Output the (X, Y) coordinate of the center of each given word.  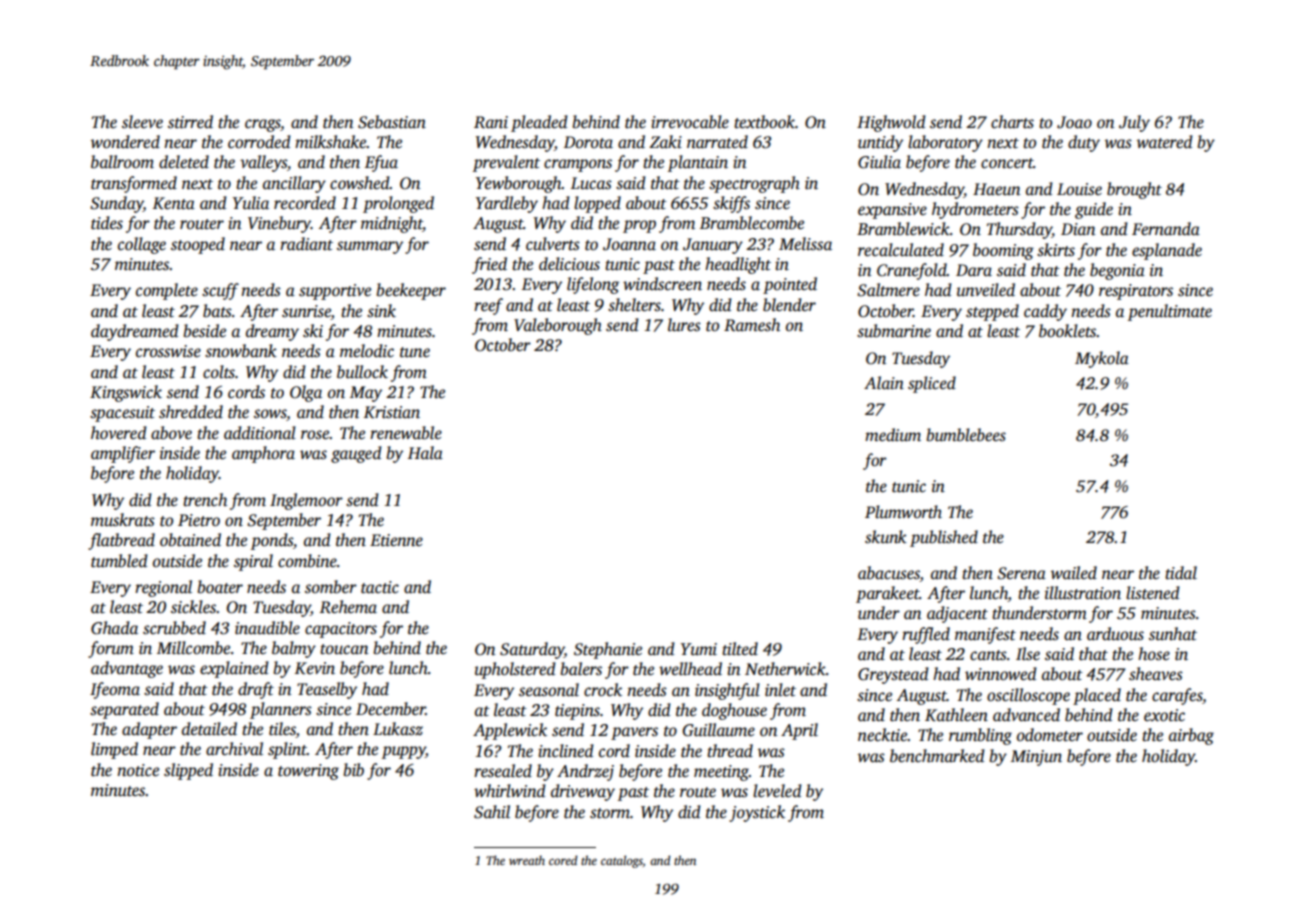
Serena (1021, 573)
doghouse (734, 711)
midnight (392, 224)
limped (114, 750)
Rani (491, 122)
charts (1012, 122)
